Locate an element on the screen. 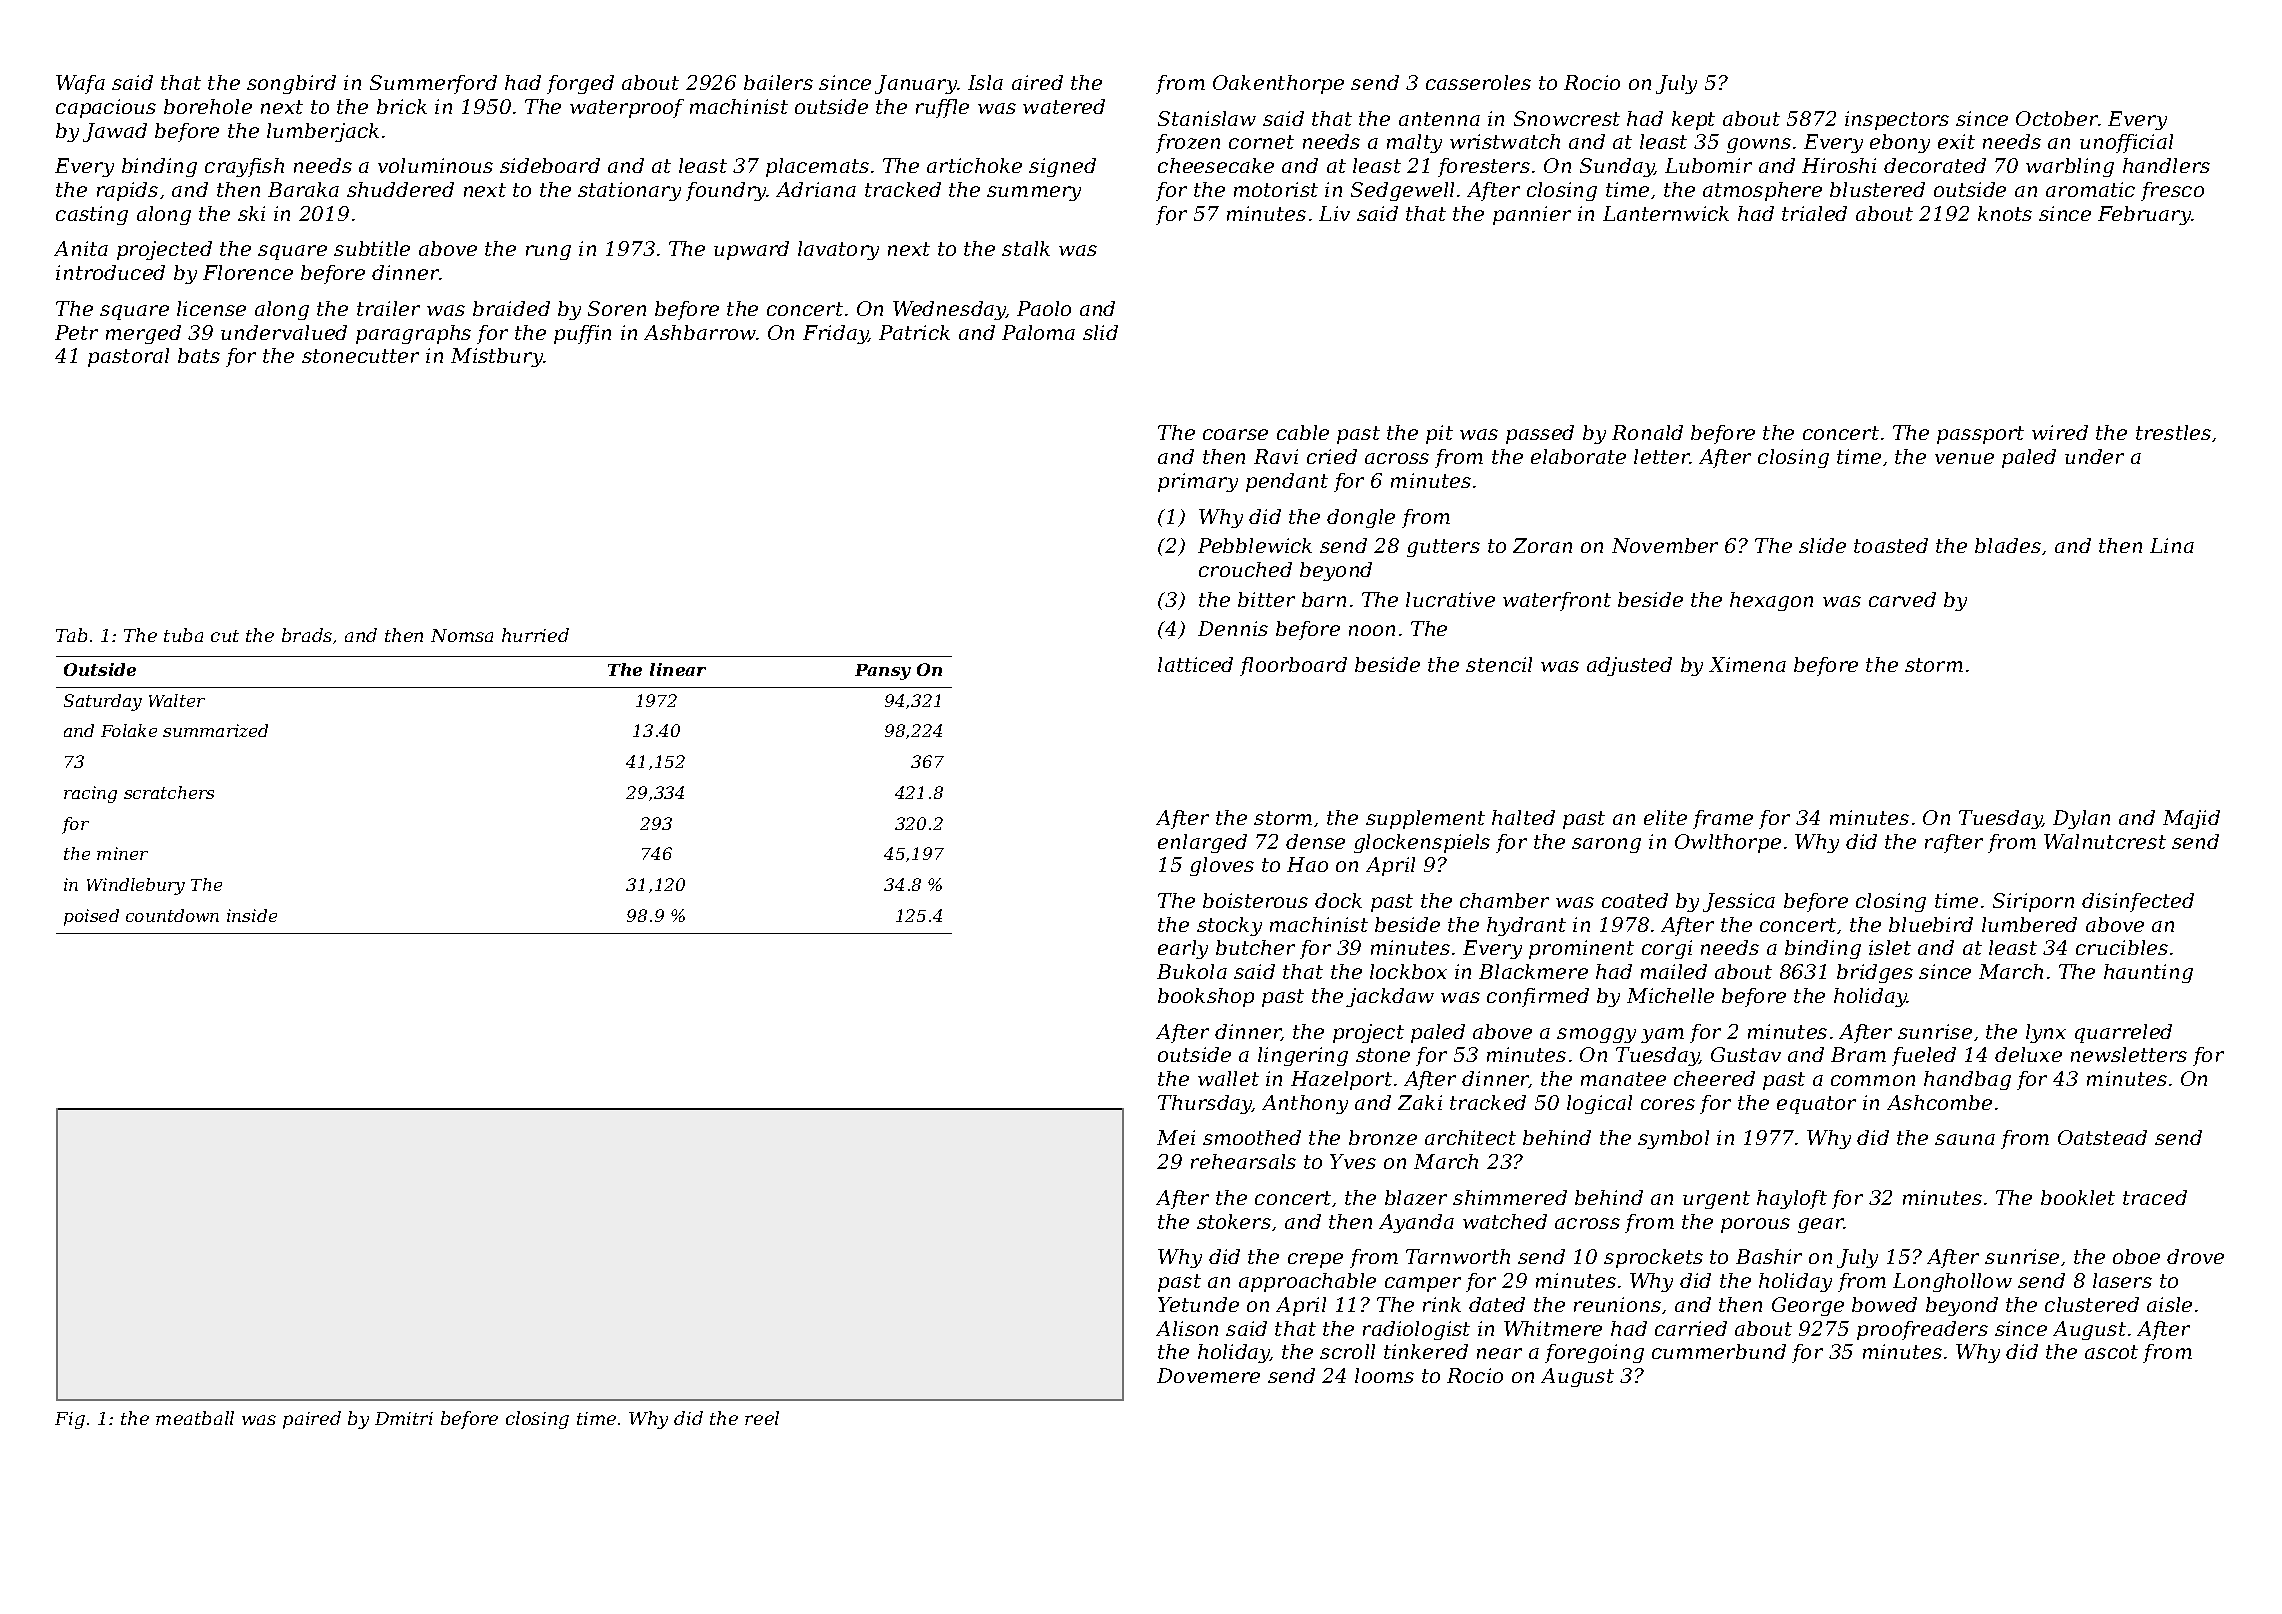  Petr is located at coordinates (76, 332).
